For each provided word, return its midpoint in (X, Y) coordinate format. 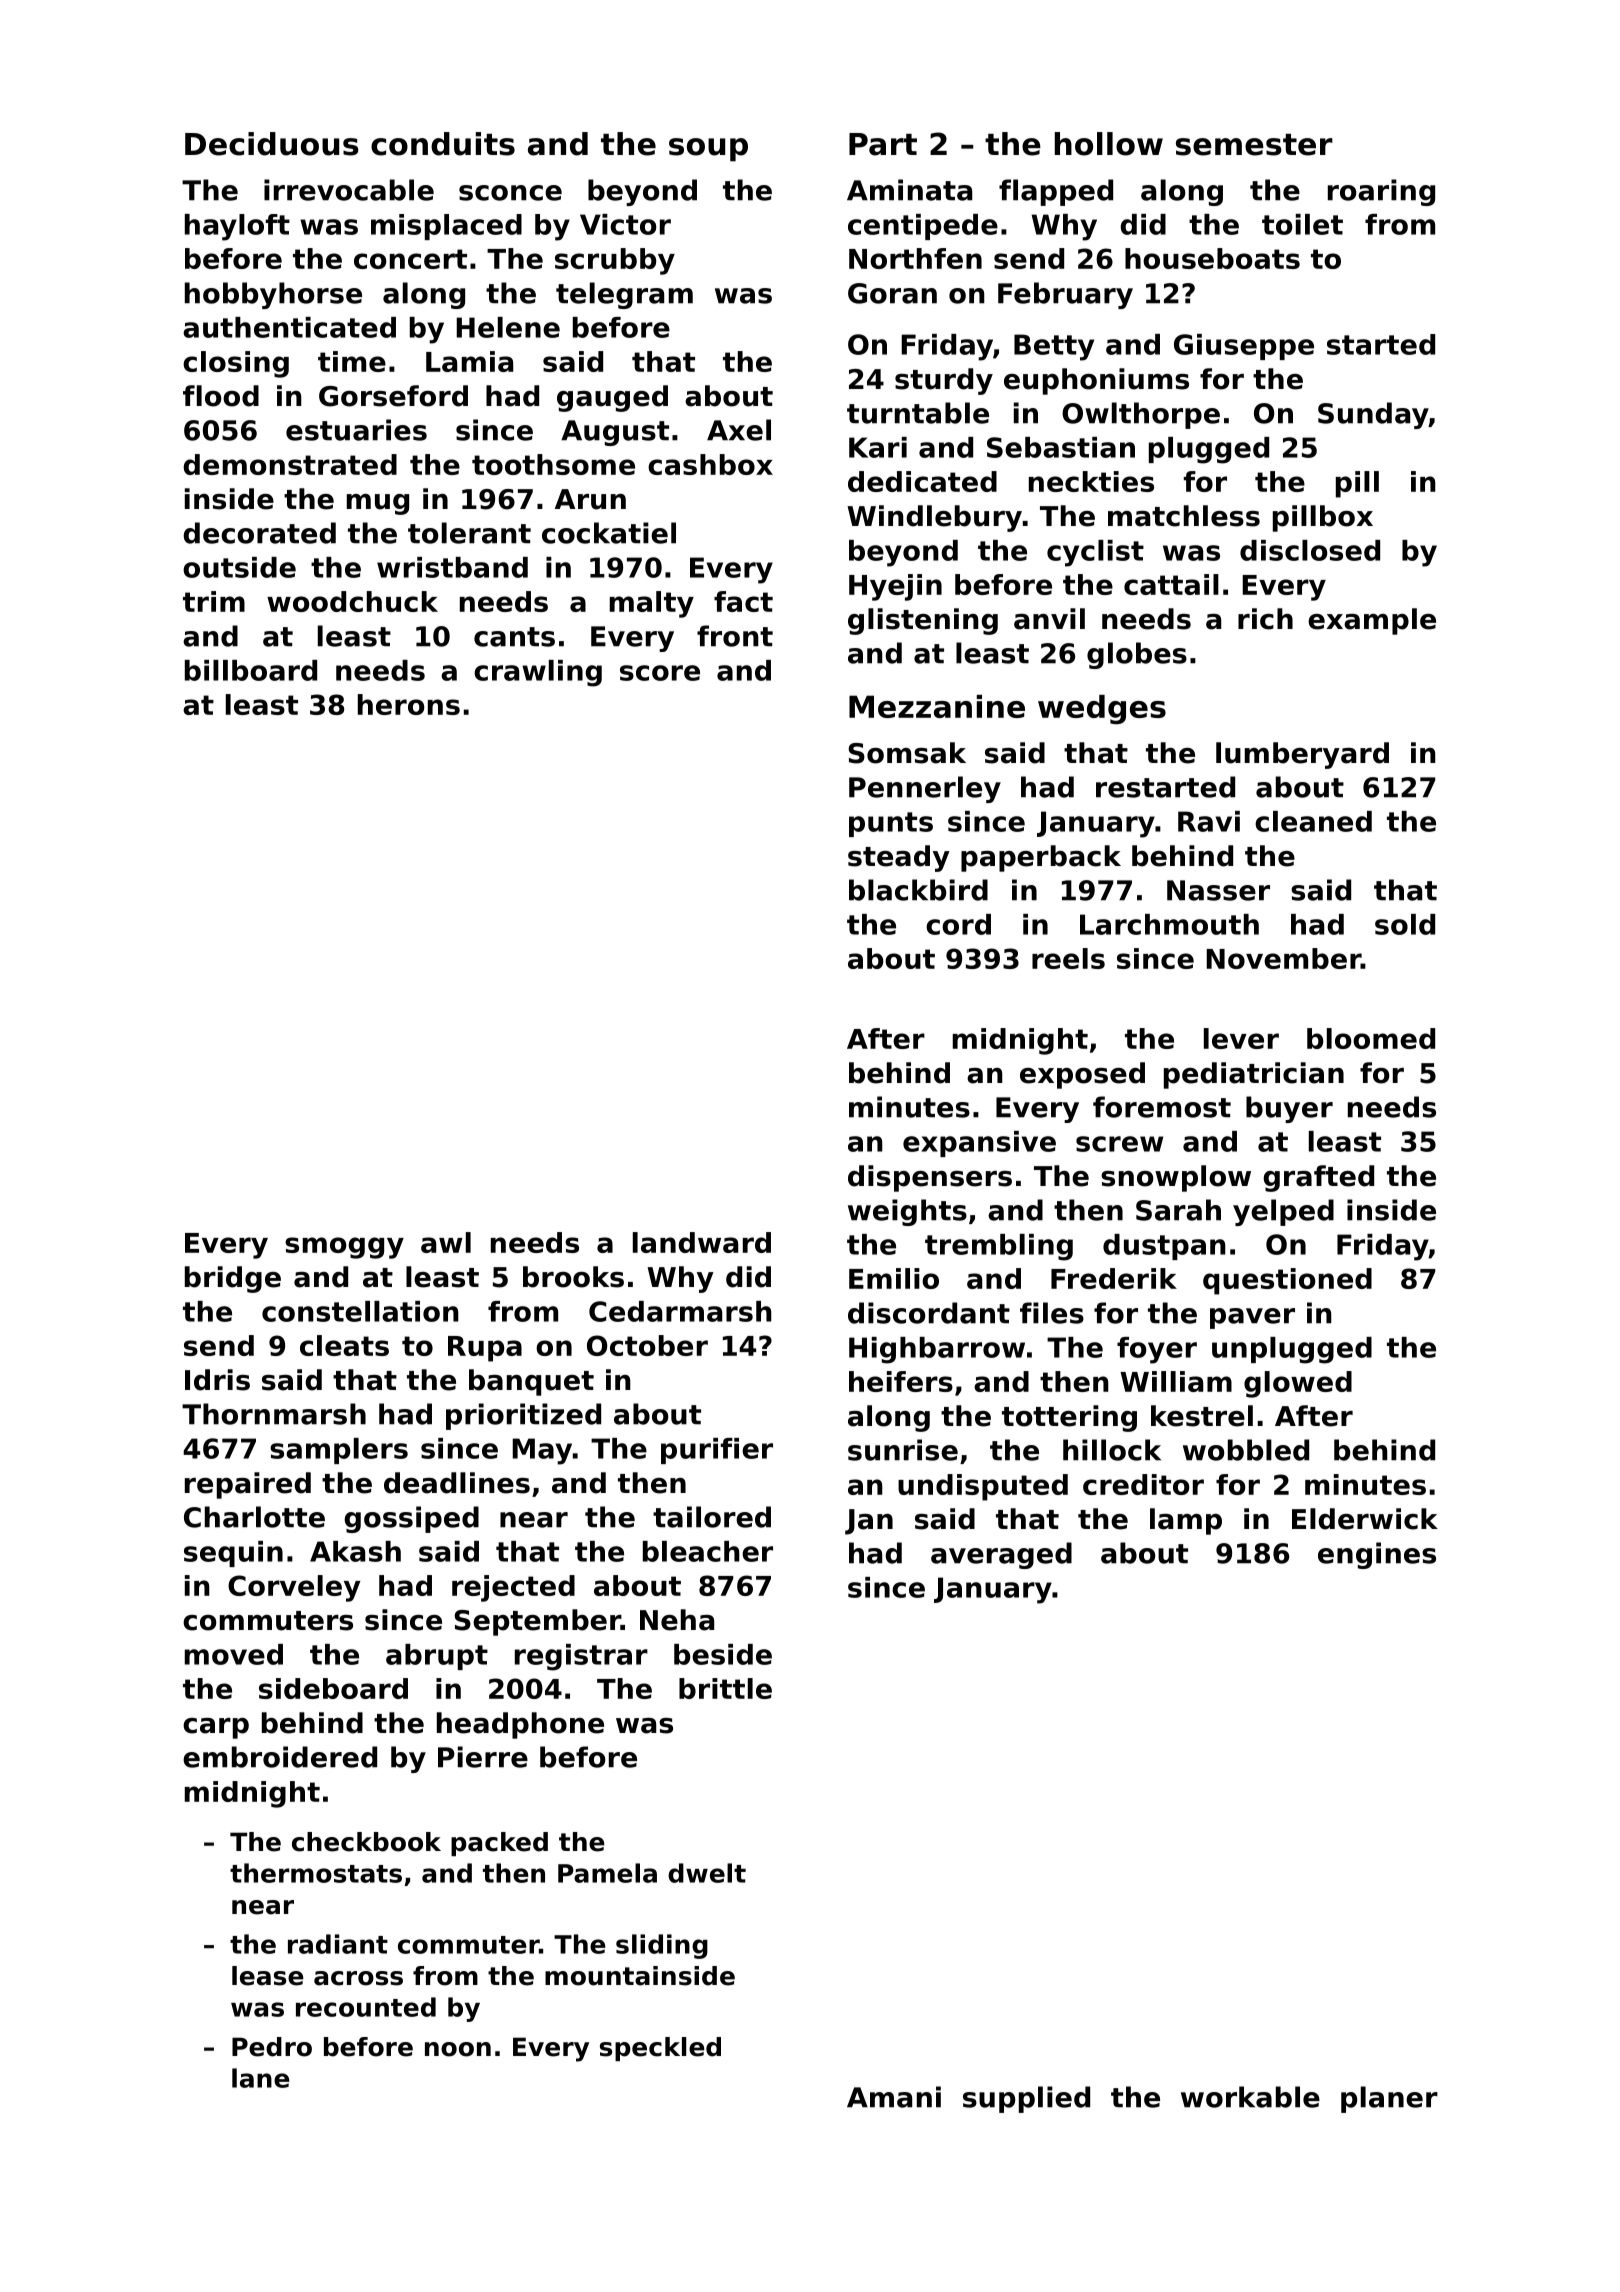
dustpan (1164, 1247)
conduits (443, 144)
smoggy (344, 1248)
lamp (1186, 1521)
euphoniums (1096, 381)
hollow (1109, 144)
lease (268, 1976)
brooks (573, 1277)
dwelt (707, 1873)
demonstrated (290, 464)
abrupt (437, 1657)
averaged (1001, 1555)
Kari (878, 447)
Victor (625, 224)
